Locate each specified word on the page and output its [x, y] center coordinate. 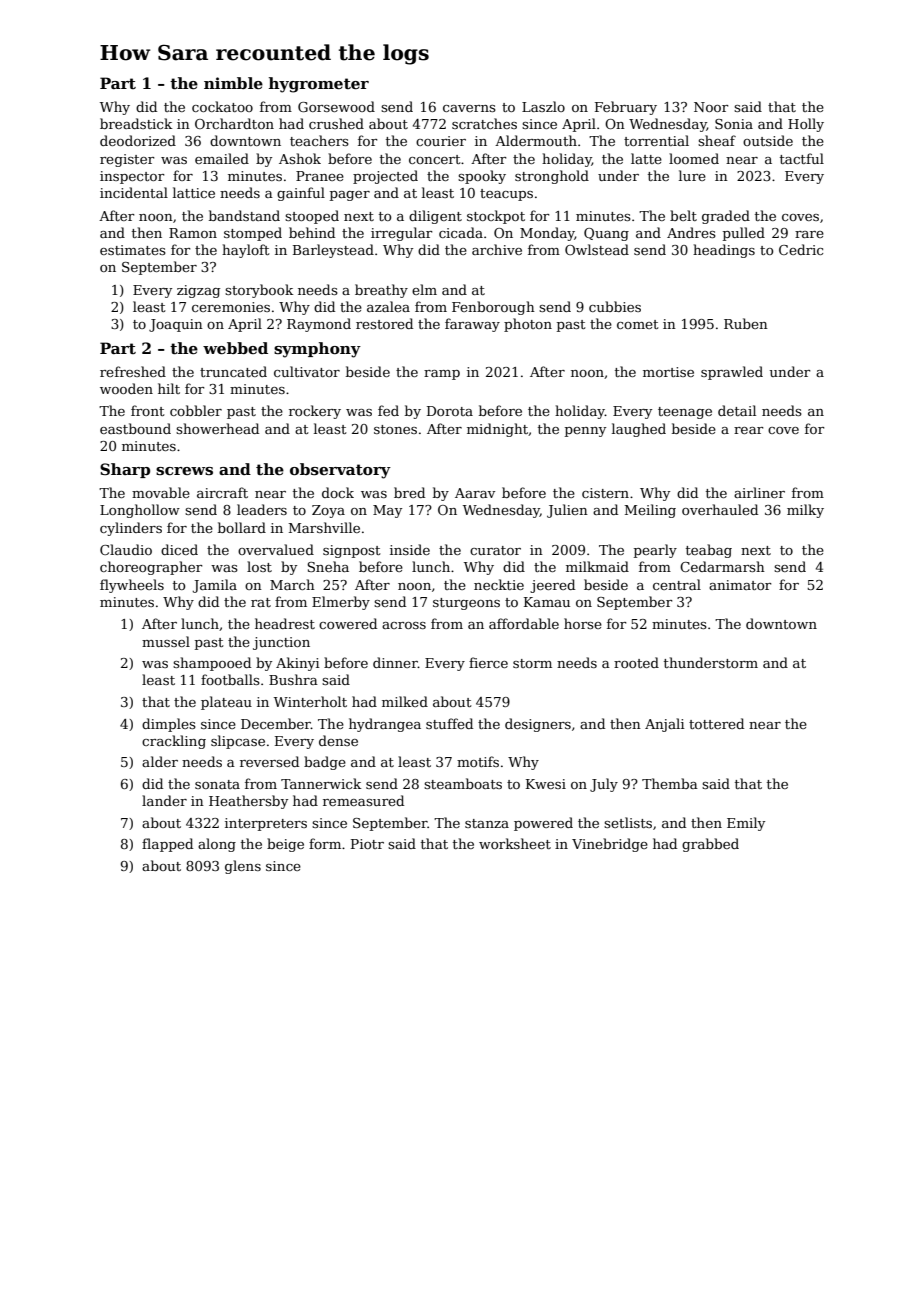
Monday [547, 234]
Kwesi [546, 784]
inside [410, 549]
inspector [132, 177]
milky [805, 511]
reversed [269, 761]
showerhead [217, 428]
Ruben [746, 323]
